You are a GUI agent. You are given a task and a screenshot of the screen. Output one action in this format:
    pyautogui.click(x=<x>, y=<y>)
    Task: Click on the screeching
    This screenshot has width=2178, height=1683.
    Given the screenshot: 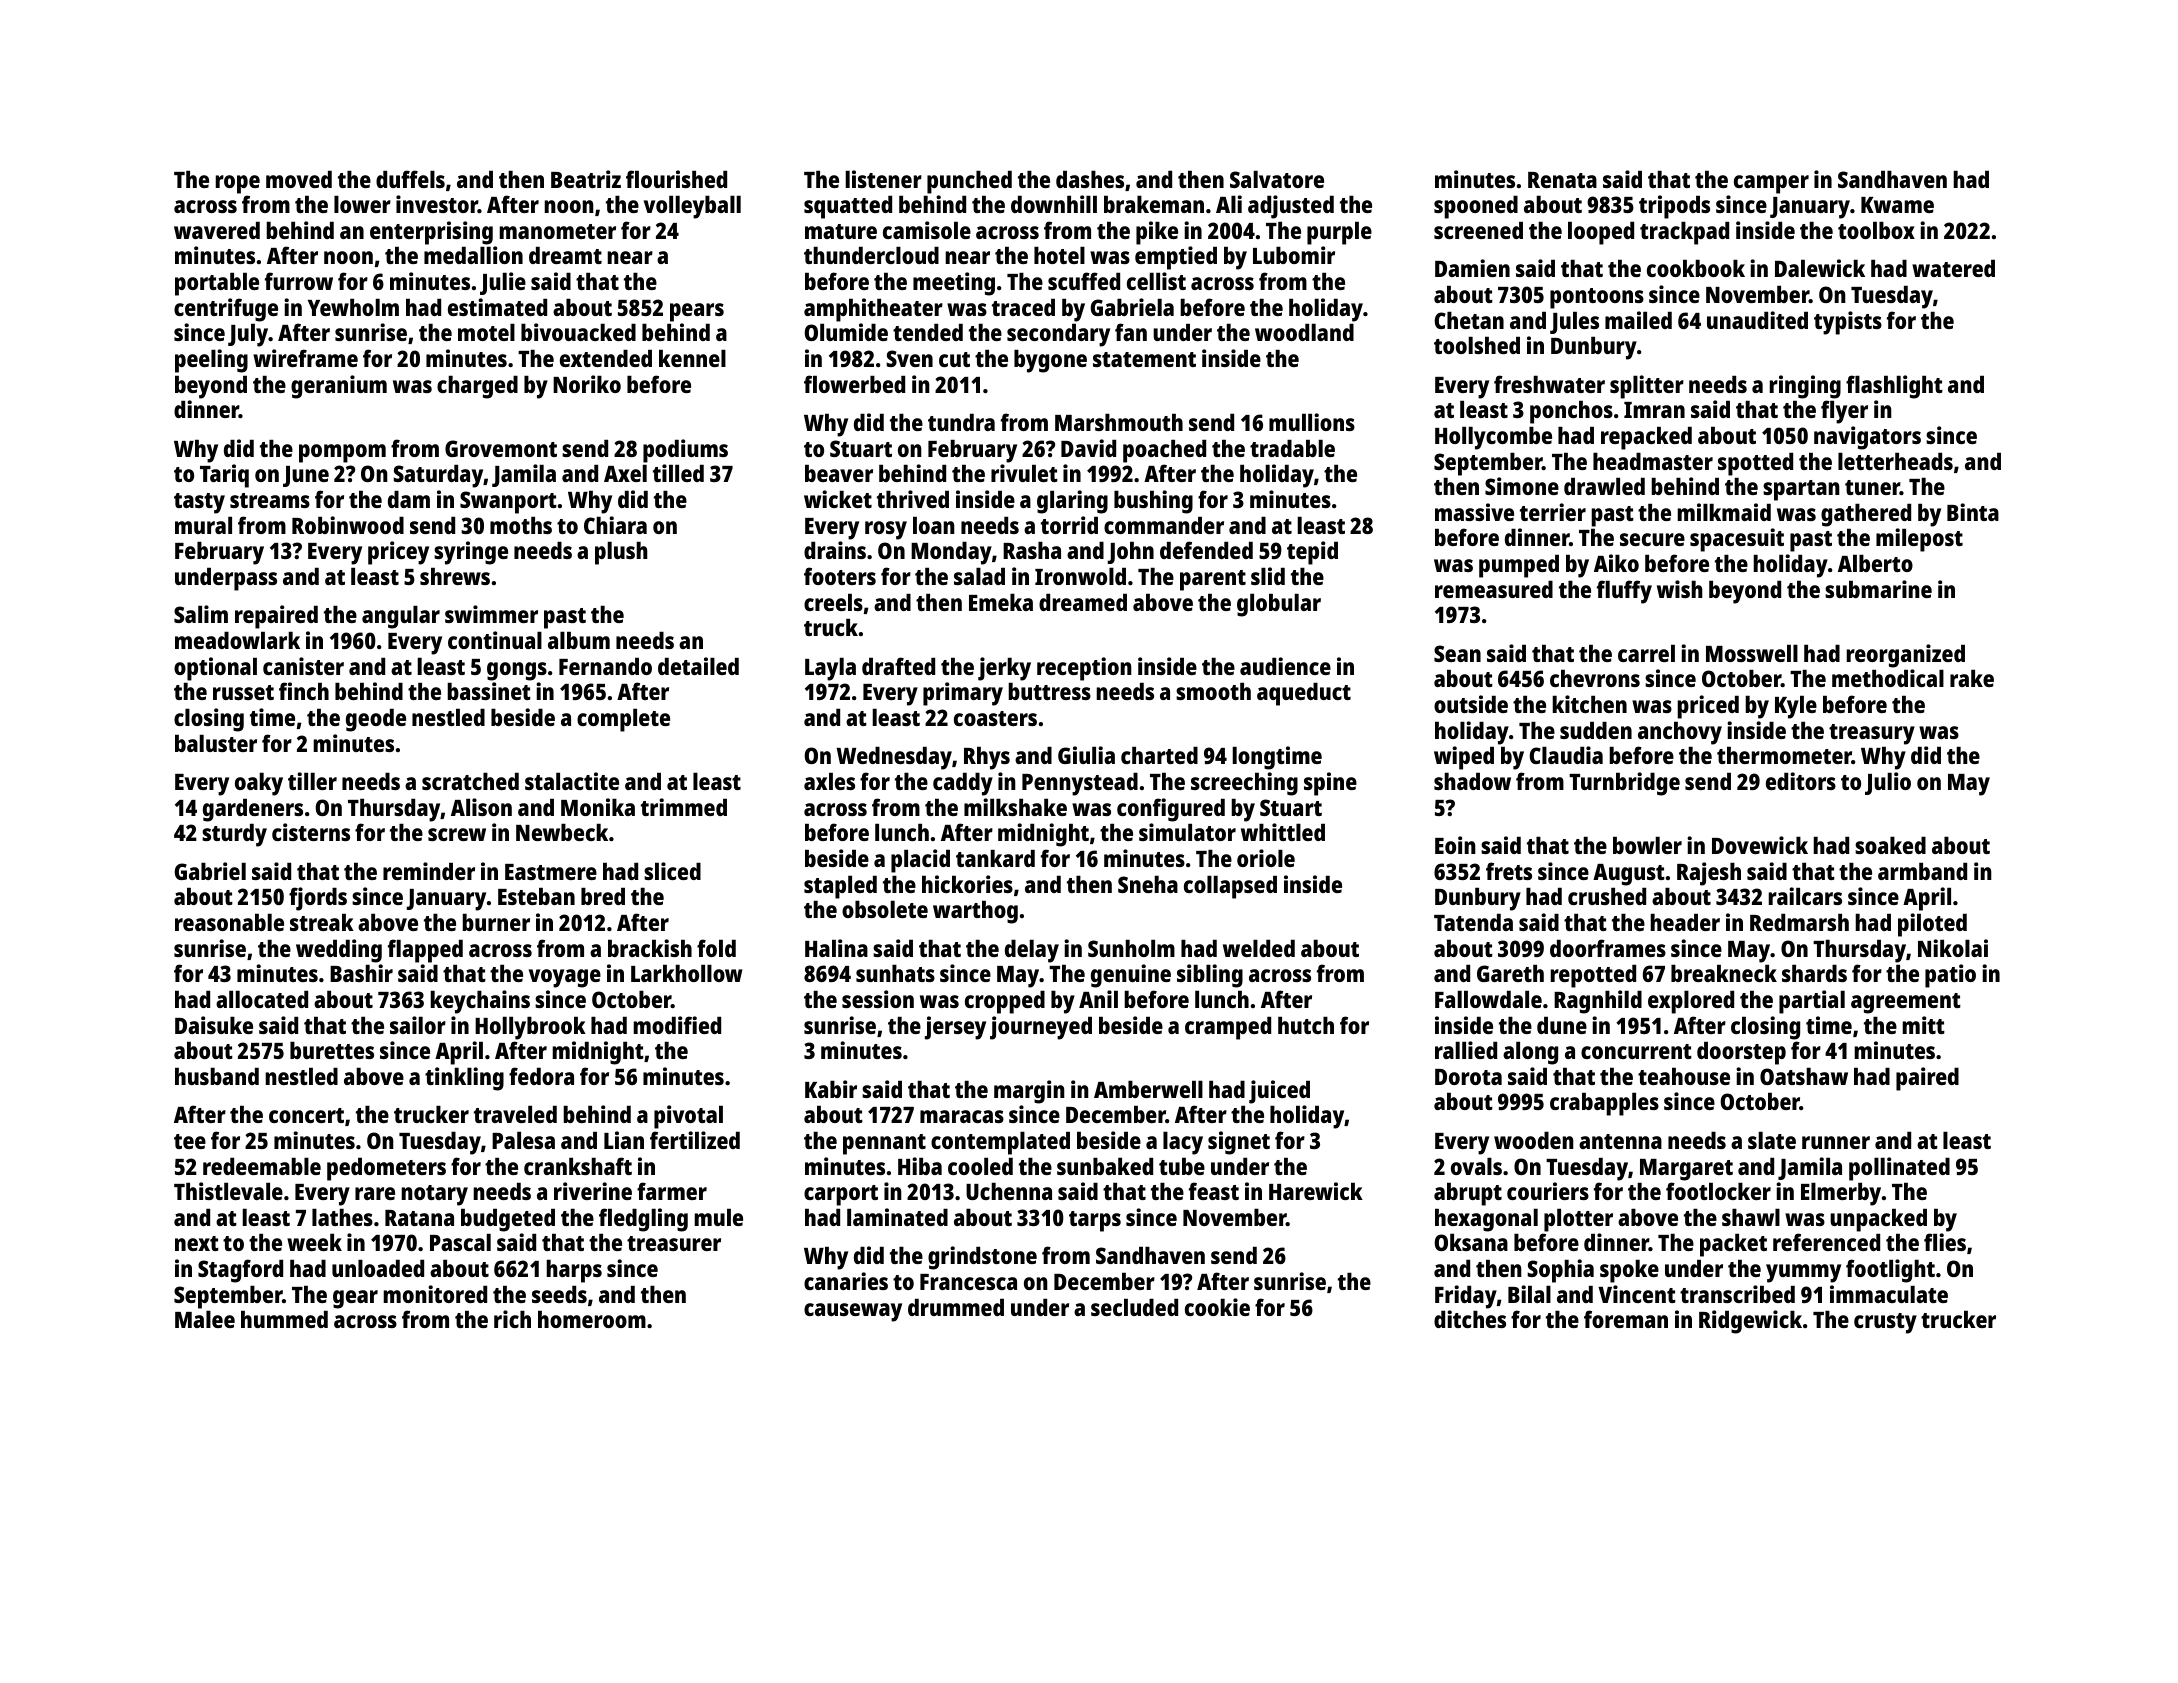 What is the action you would take?
    pyautogui.click(x=1244, y=784)
